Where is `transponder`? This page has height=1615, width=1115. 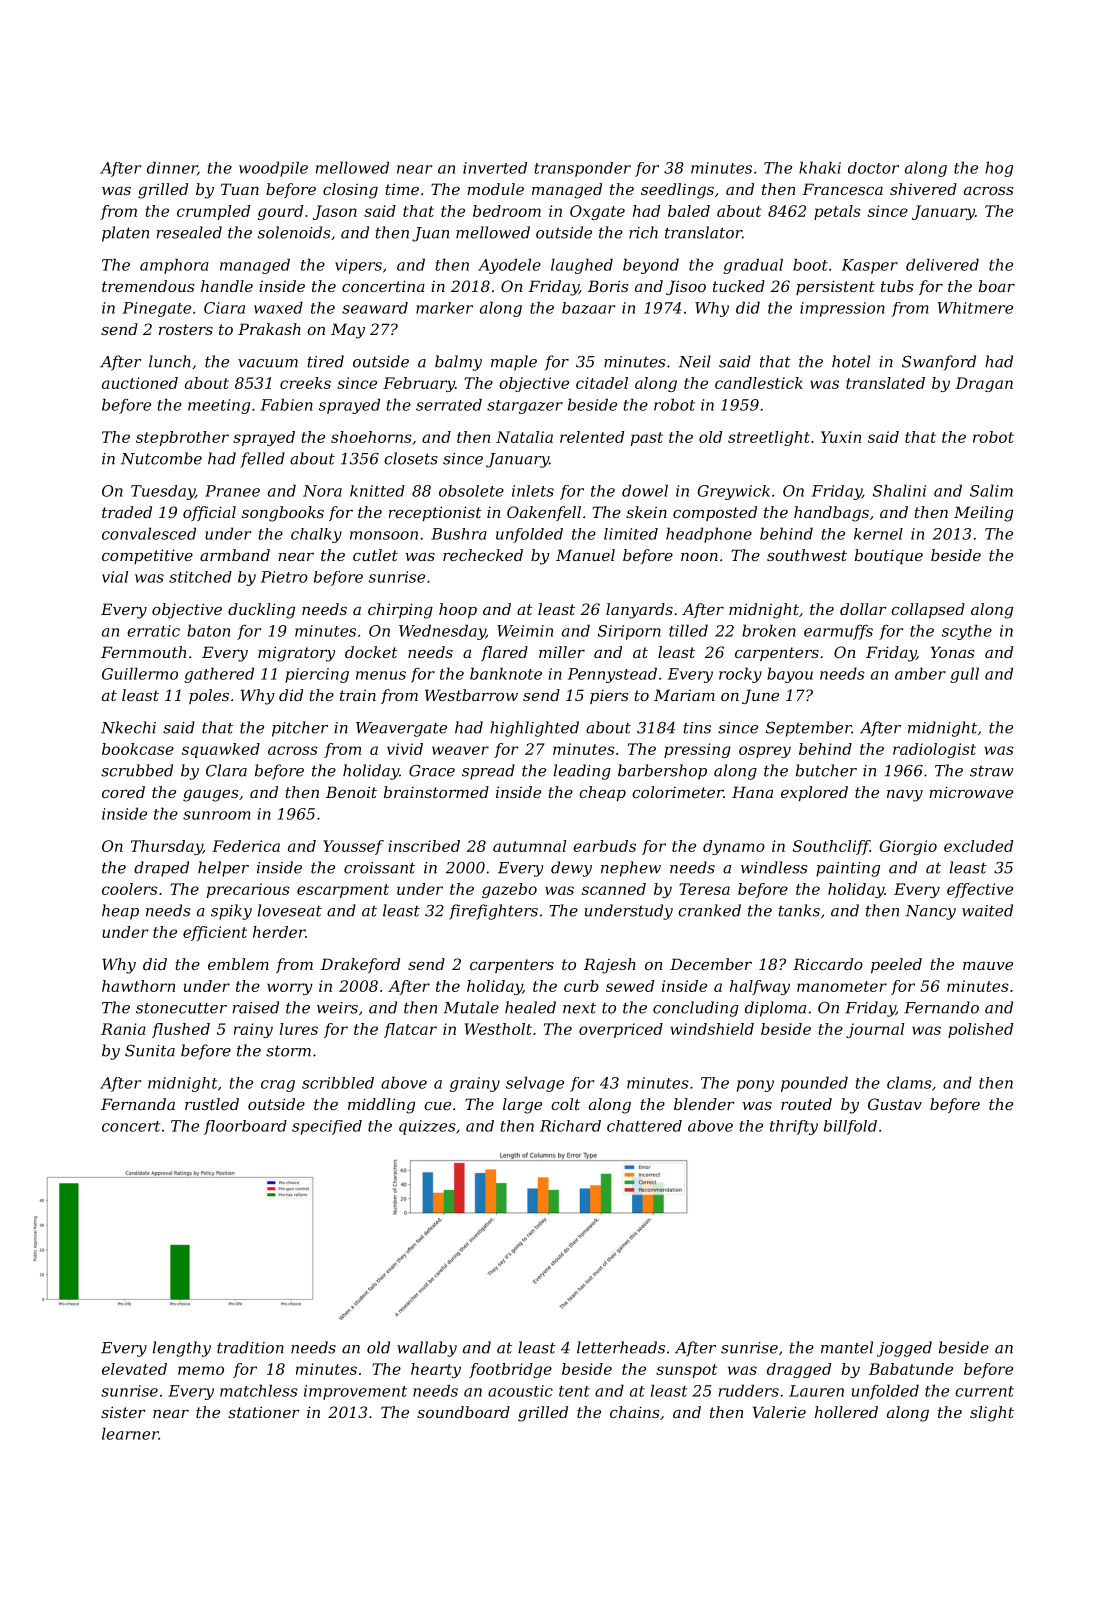 transponder is located at coordinates (583, 169).
